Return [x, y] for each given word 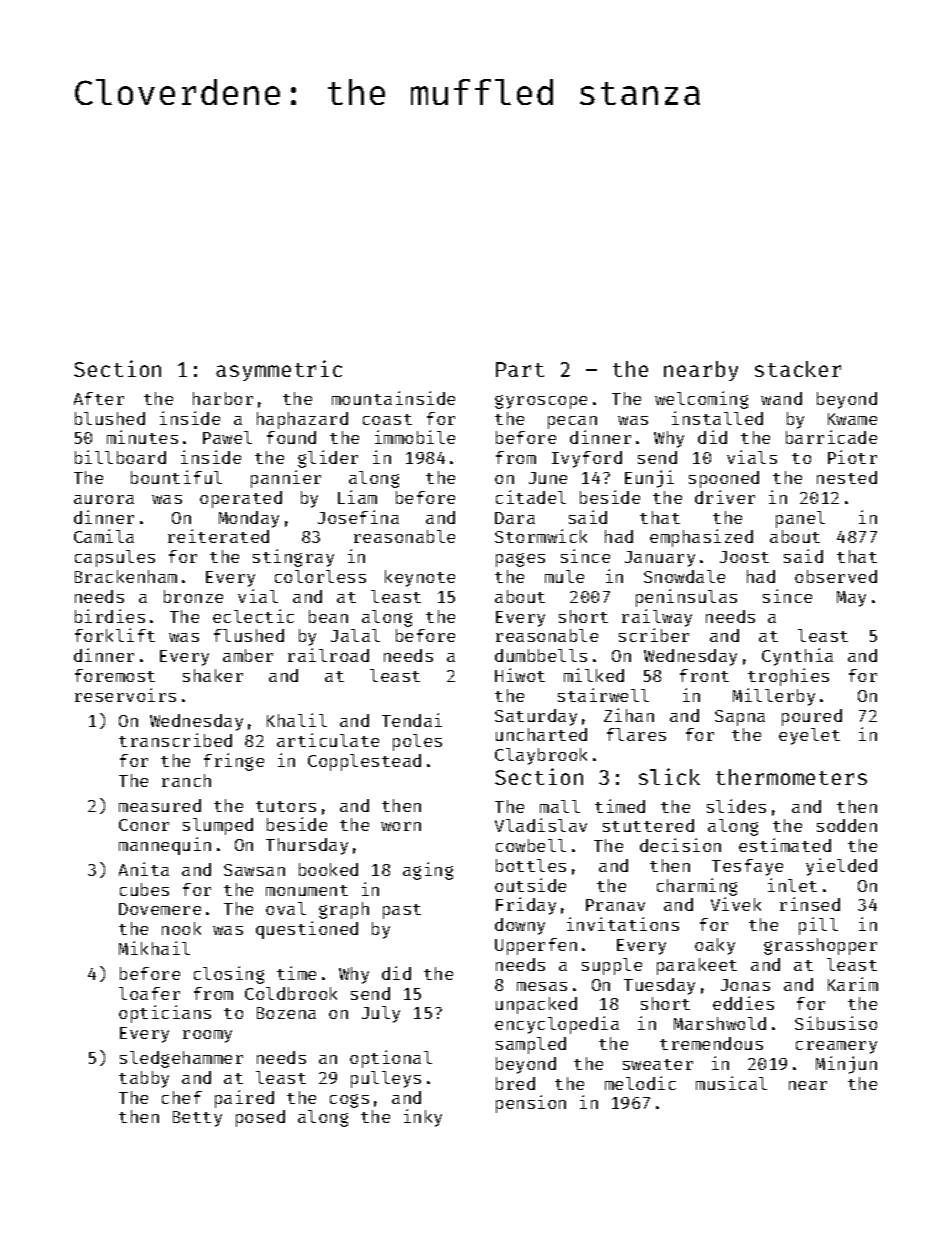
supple [612, 966]
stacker [798, 369]
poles [417, 742]
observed [836, 576]
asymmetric [279, 370]
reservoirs [125, 695]
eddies [743, 1003]
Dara [515, 518]
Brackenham [126, 576]
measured [160, 805]
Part [520, 369]
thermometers [791, 777]
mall [560, 806]
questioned [307, 930]
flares [636, 734]
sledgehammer [181, 1059]
